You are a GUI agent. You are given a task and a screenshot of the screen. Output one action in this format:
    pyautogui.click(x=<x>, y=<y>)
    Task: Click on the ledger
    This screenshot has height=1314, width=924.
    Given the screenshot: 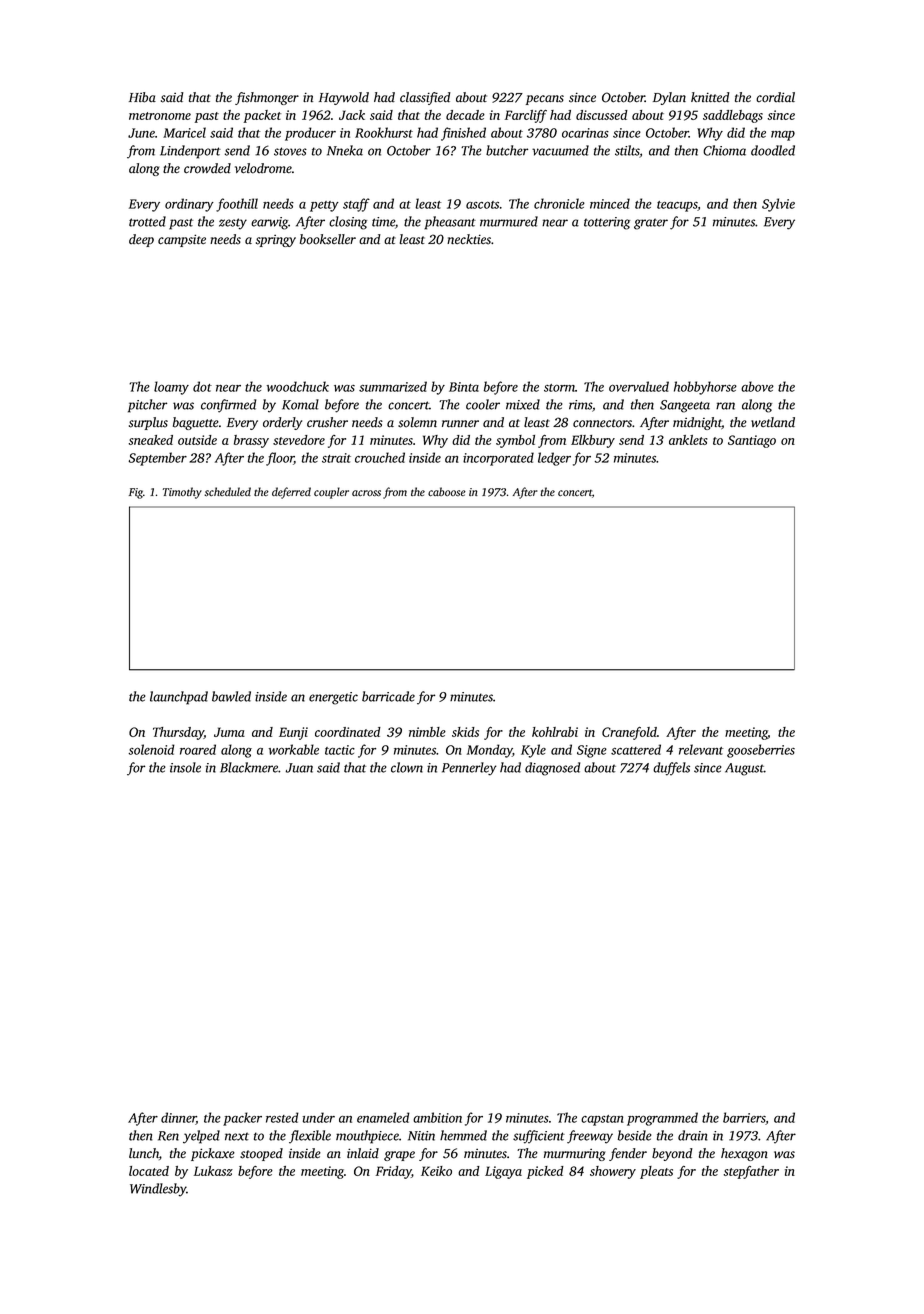 What is the action you would take?
    pyautogui.click(x=554, y=459)
